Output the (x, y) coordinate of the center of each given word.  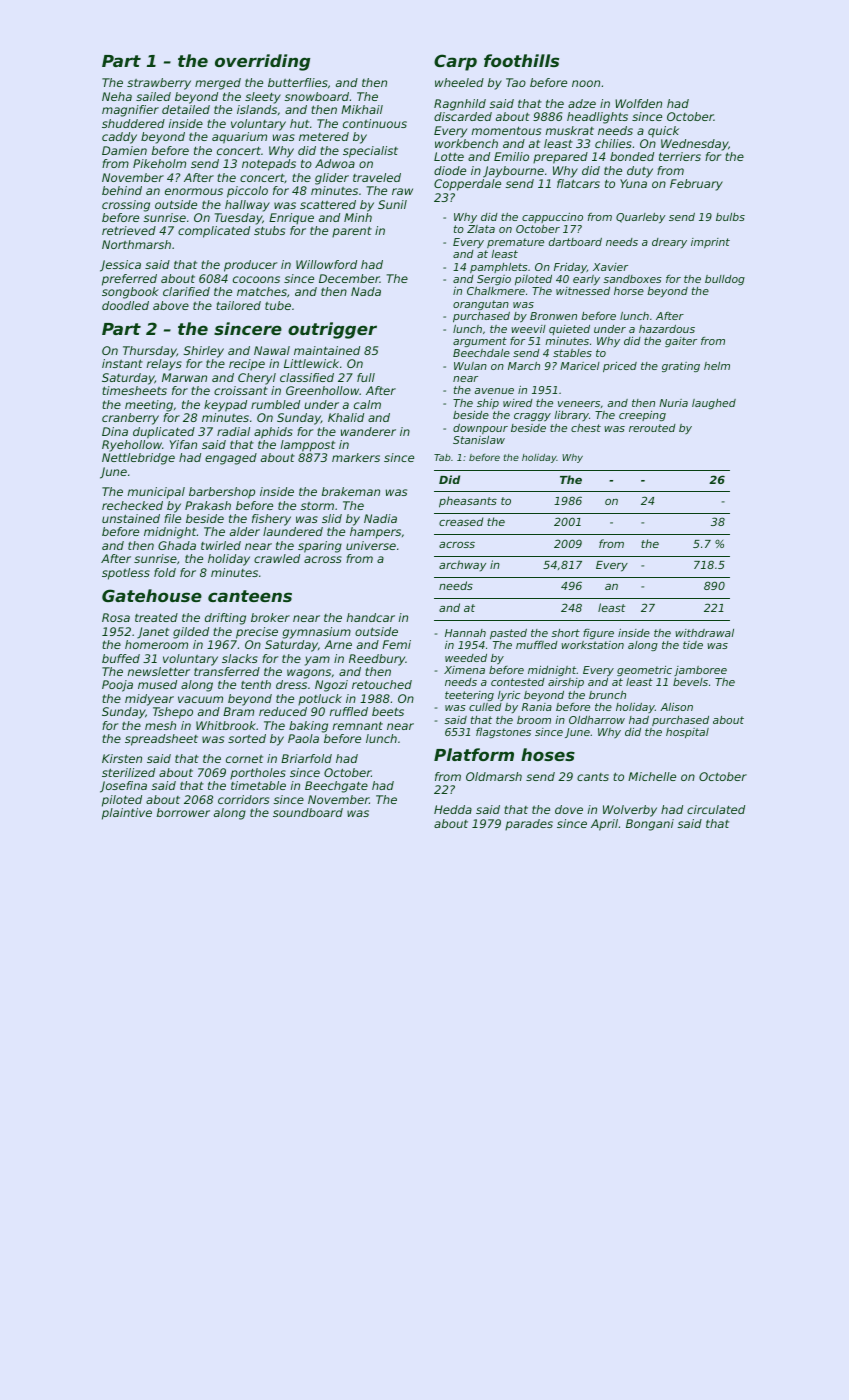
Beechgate (336, 787)
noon (586, 83)
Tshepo (173, 713)
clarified (186, 291)
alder (245, 531)
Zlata (481, 229)
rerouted (652, 428)
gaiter (681, 342)
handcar (371, 617)
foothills (521, 60)
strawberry (159, 84)
